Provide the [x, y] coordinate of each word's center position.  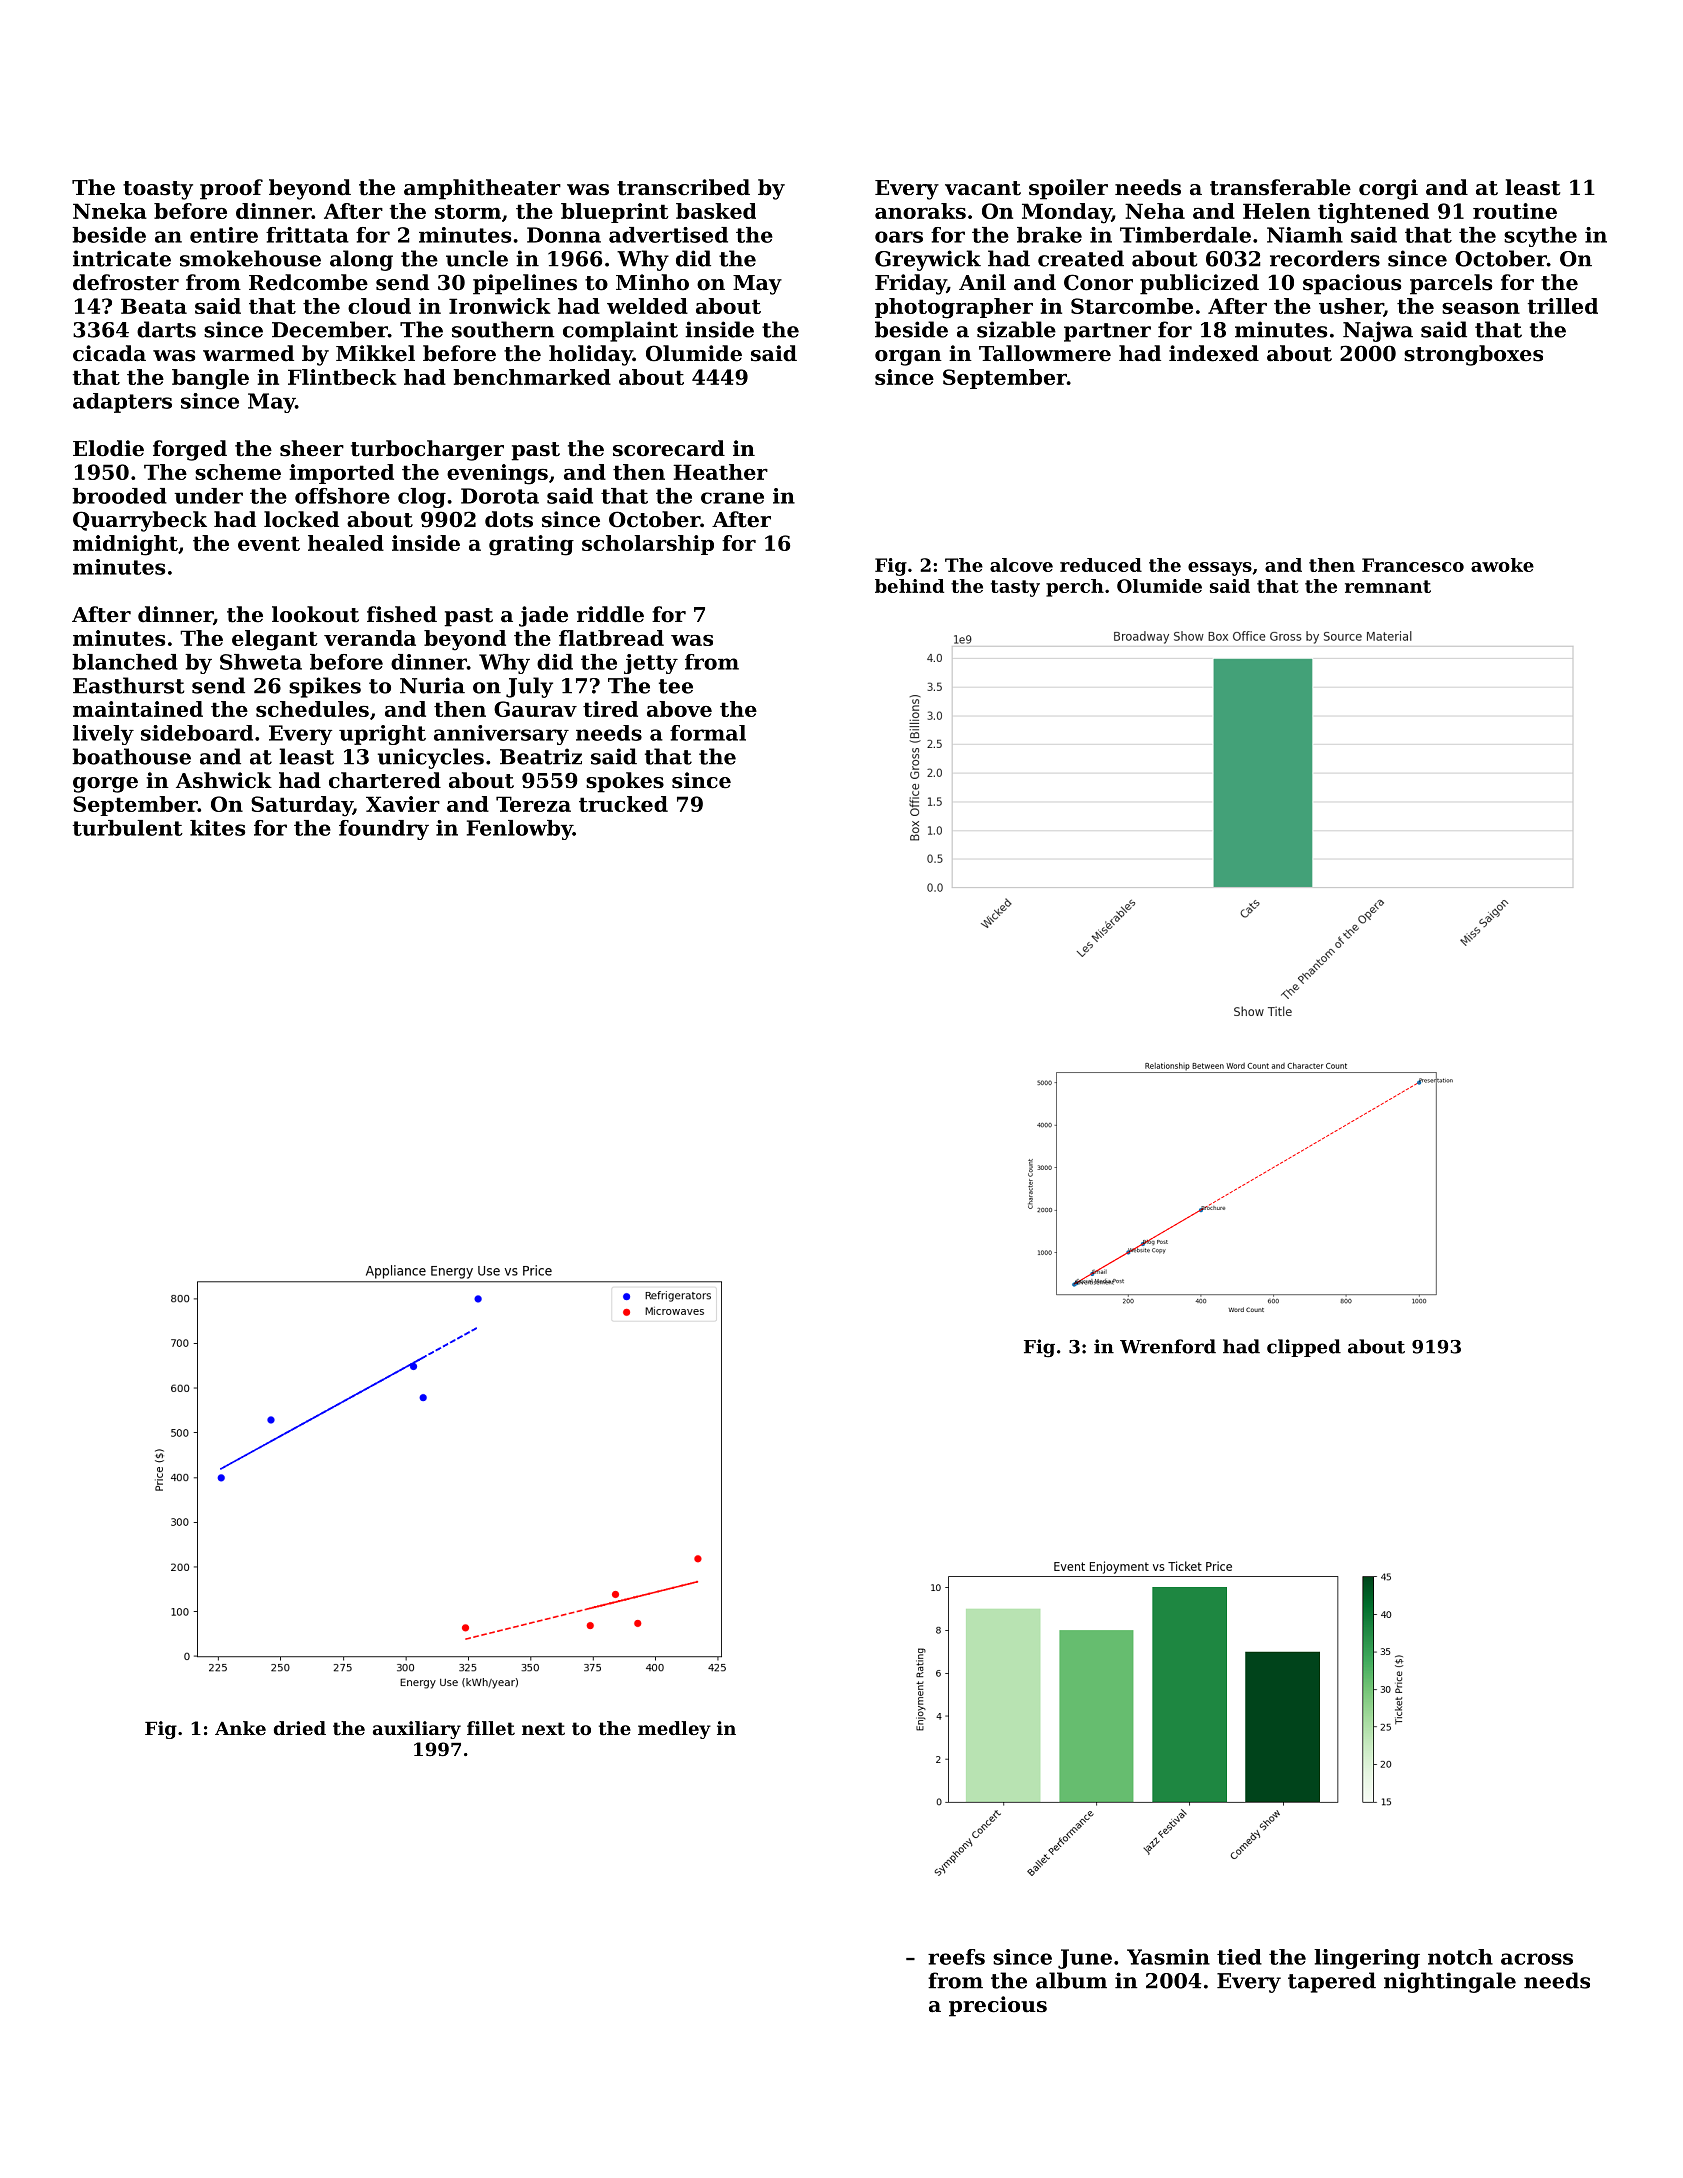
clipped [1304, 1348]
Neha [1155, 211]
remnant [1388, 586]
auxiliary [417, 1730]
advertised [668, 235]
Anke [240, 1728]
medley [674, 1730]
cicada [109, 353]
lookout [315, 614]
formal [708, 733]
